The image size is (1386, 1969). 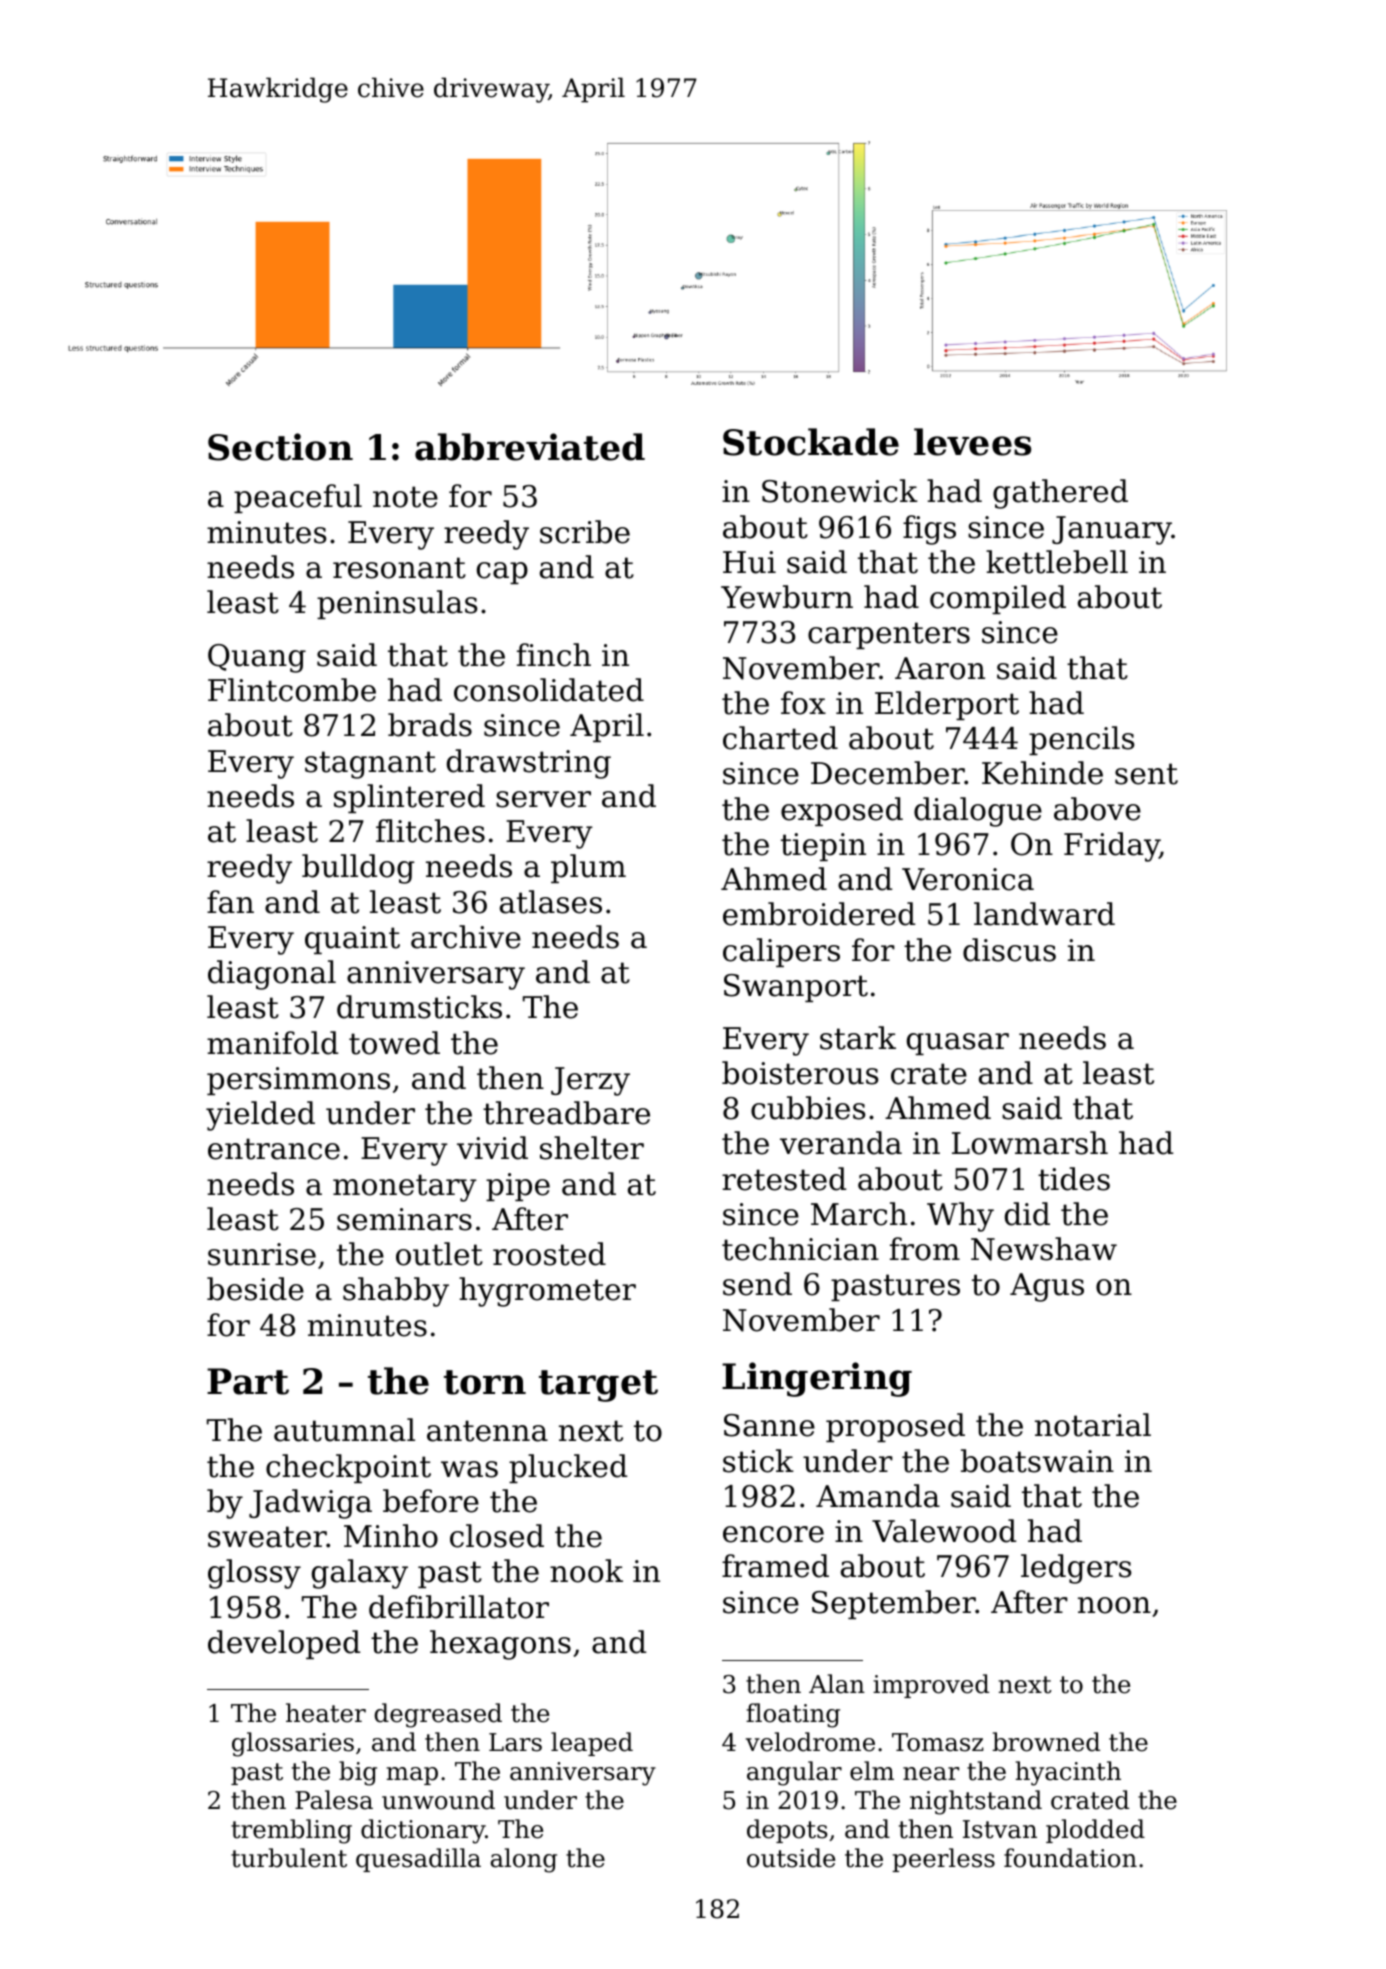 What do you see at coordinates (803, 703) in the page?
I see `fox` at bounding box center [803, 703].
